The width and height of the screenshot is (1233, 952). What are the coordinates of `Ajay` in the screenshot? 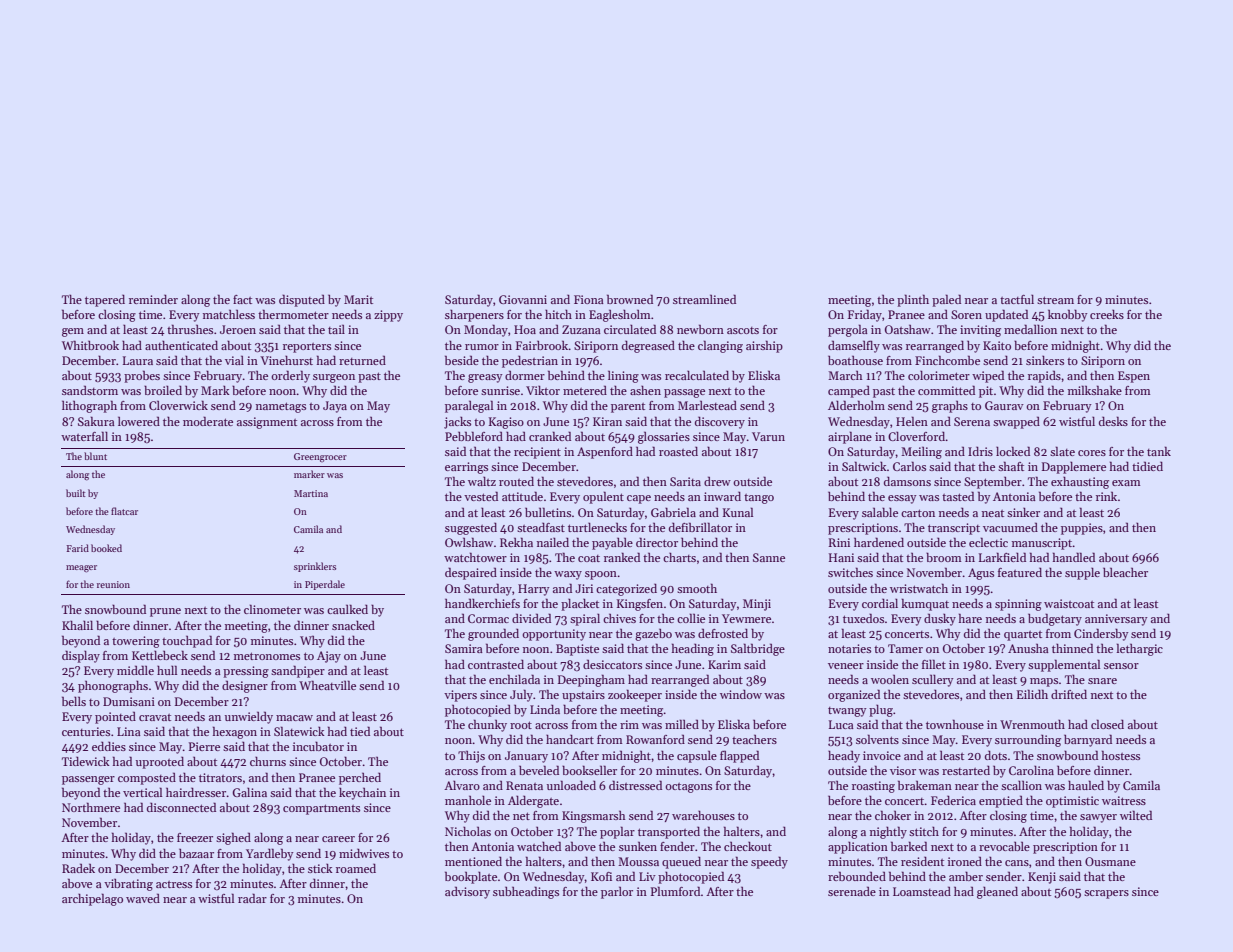 It's located at (329, 657).
